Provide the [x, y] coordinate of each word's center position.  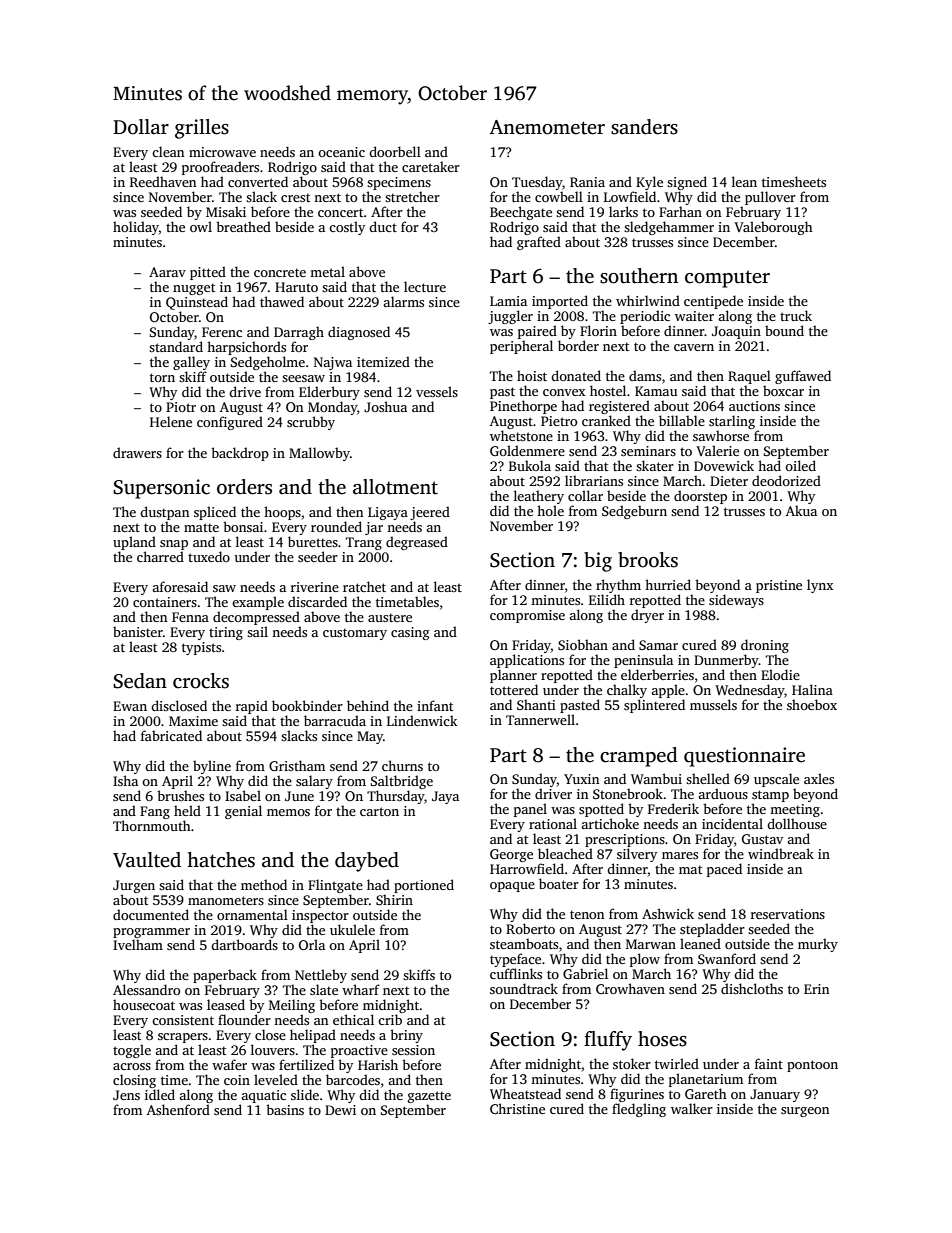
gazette [429, 1097]
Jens [126, 1095]
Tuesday [537, 183]
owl [201, 226]
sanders [644, 127]
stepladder [712, 930]
